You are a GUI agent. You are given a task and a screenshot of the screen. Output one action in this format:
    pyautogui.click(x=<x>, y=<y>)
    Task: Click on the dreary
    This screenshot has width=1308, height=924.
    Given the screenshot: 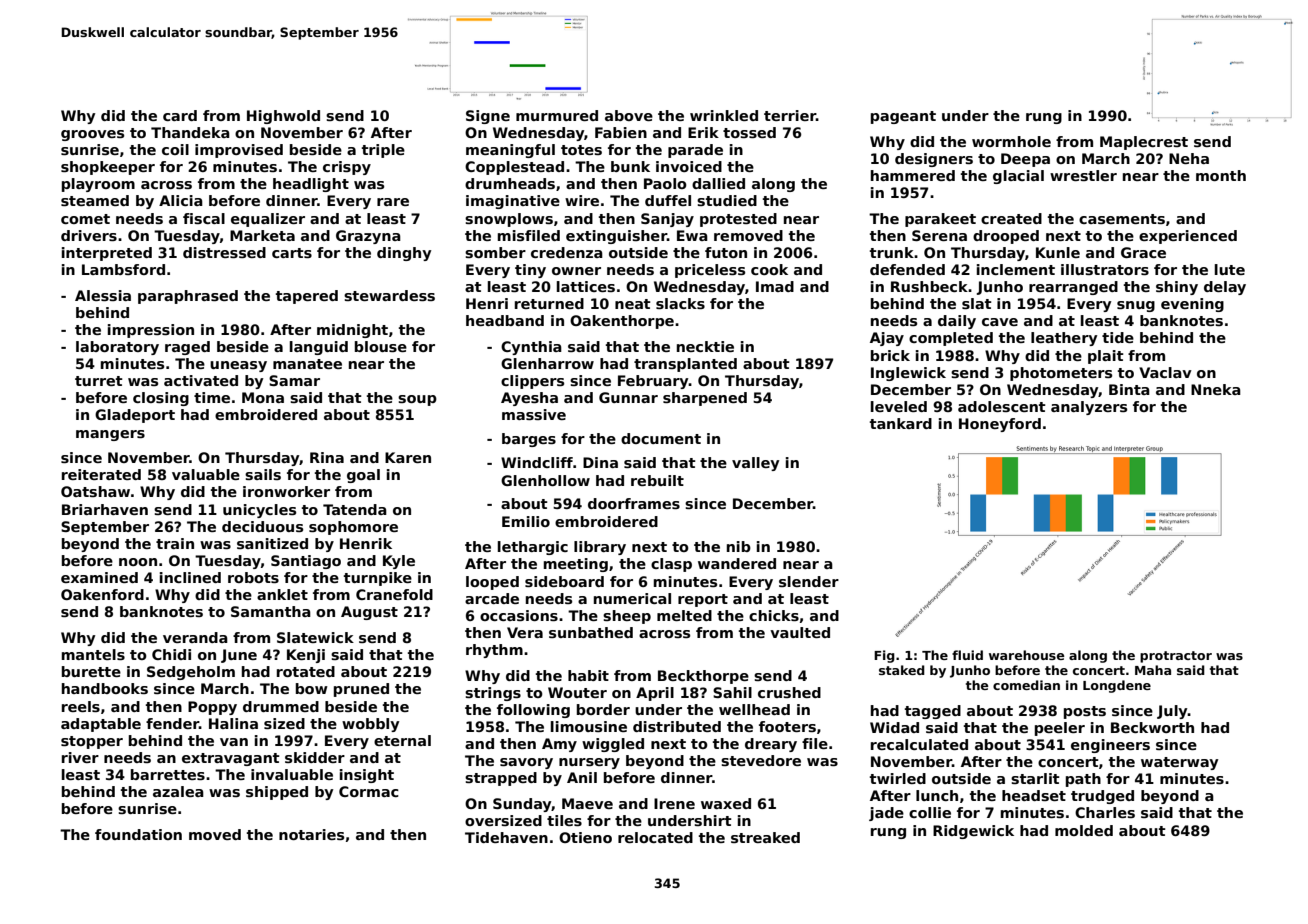 What is the action you would take?
    pyautogui.click(x=771, y=745)
